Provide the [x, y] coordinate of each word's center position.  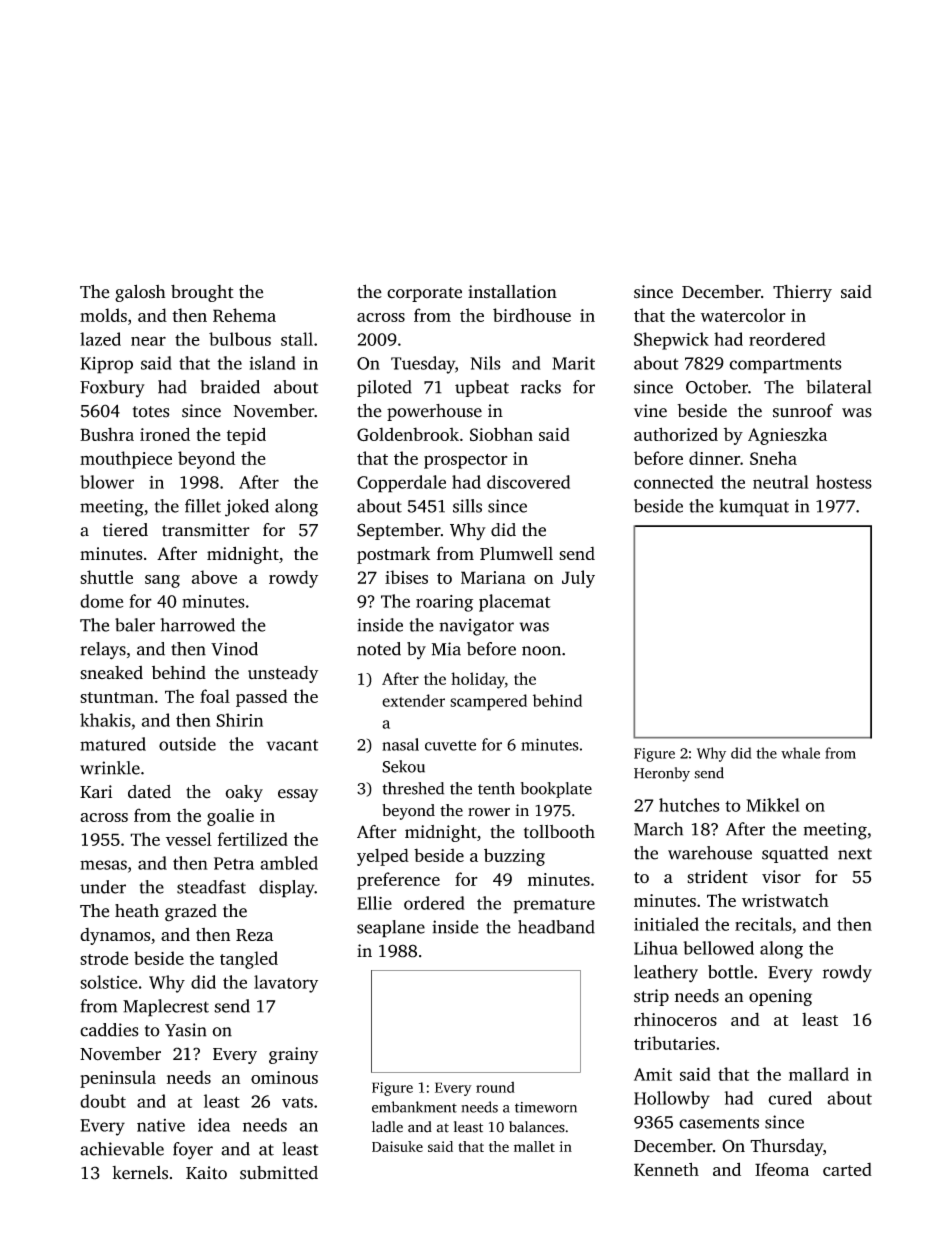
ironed [165, 434]
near [148, 341]
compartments [785, 366]
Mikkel [773, 805]
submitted [279, 1173]
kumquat [754, 508]
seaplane [391, 929]
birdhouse [532, 315]
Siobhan [501, 434]
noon [541, 651]
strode [104, 958]
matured [113, 744]
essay [298, 795]
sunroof [803, 410]
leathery [666, 974]
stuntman [117, 697]
